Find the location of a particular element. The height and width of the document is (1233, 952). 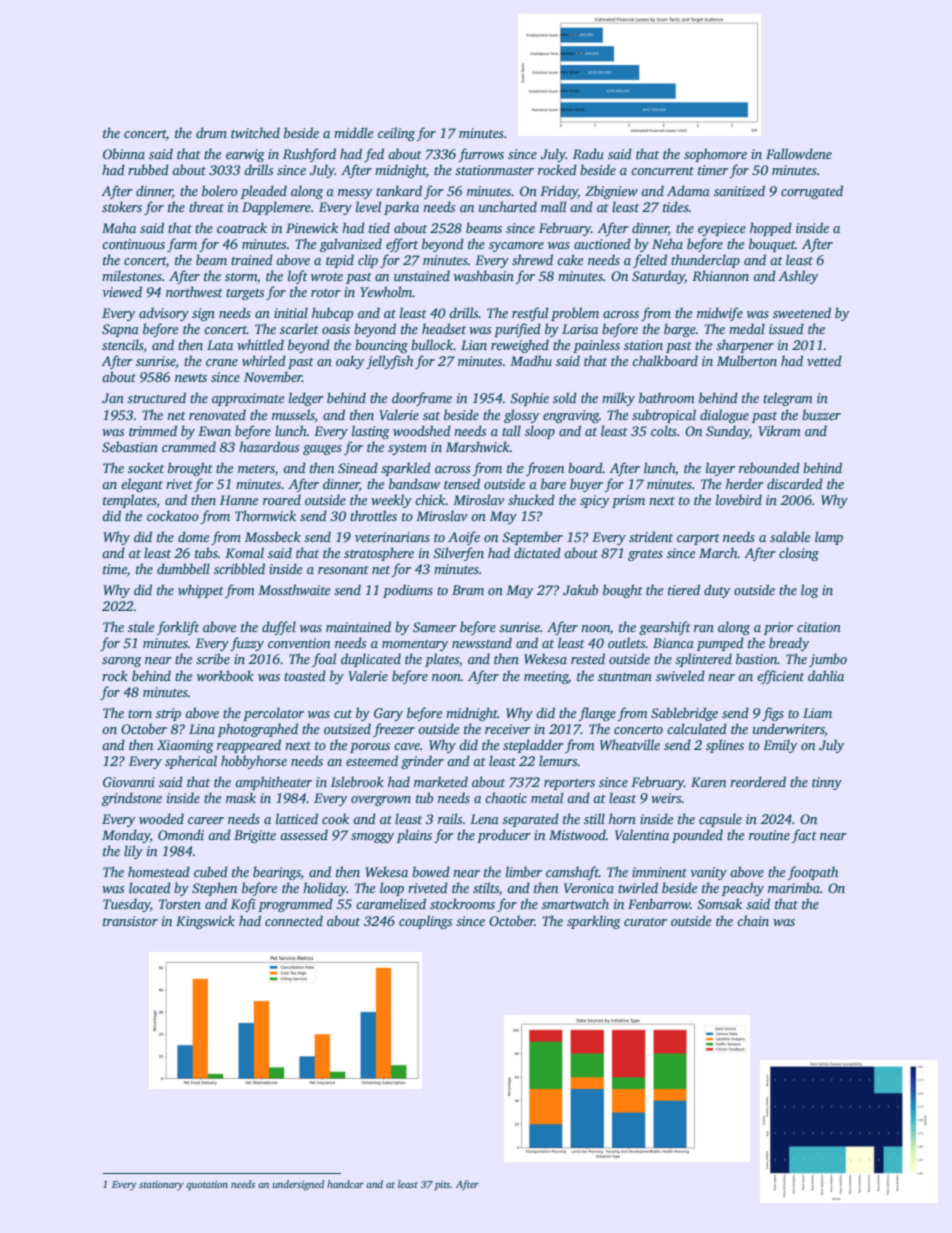

prior is located at coordinates (779, 628).
